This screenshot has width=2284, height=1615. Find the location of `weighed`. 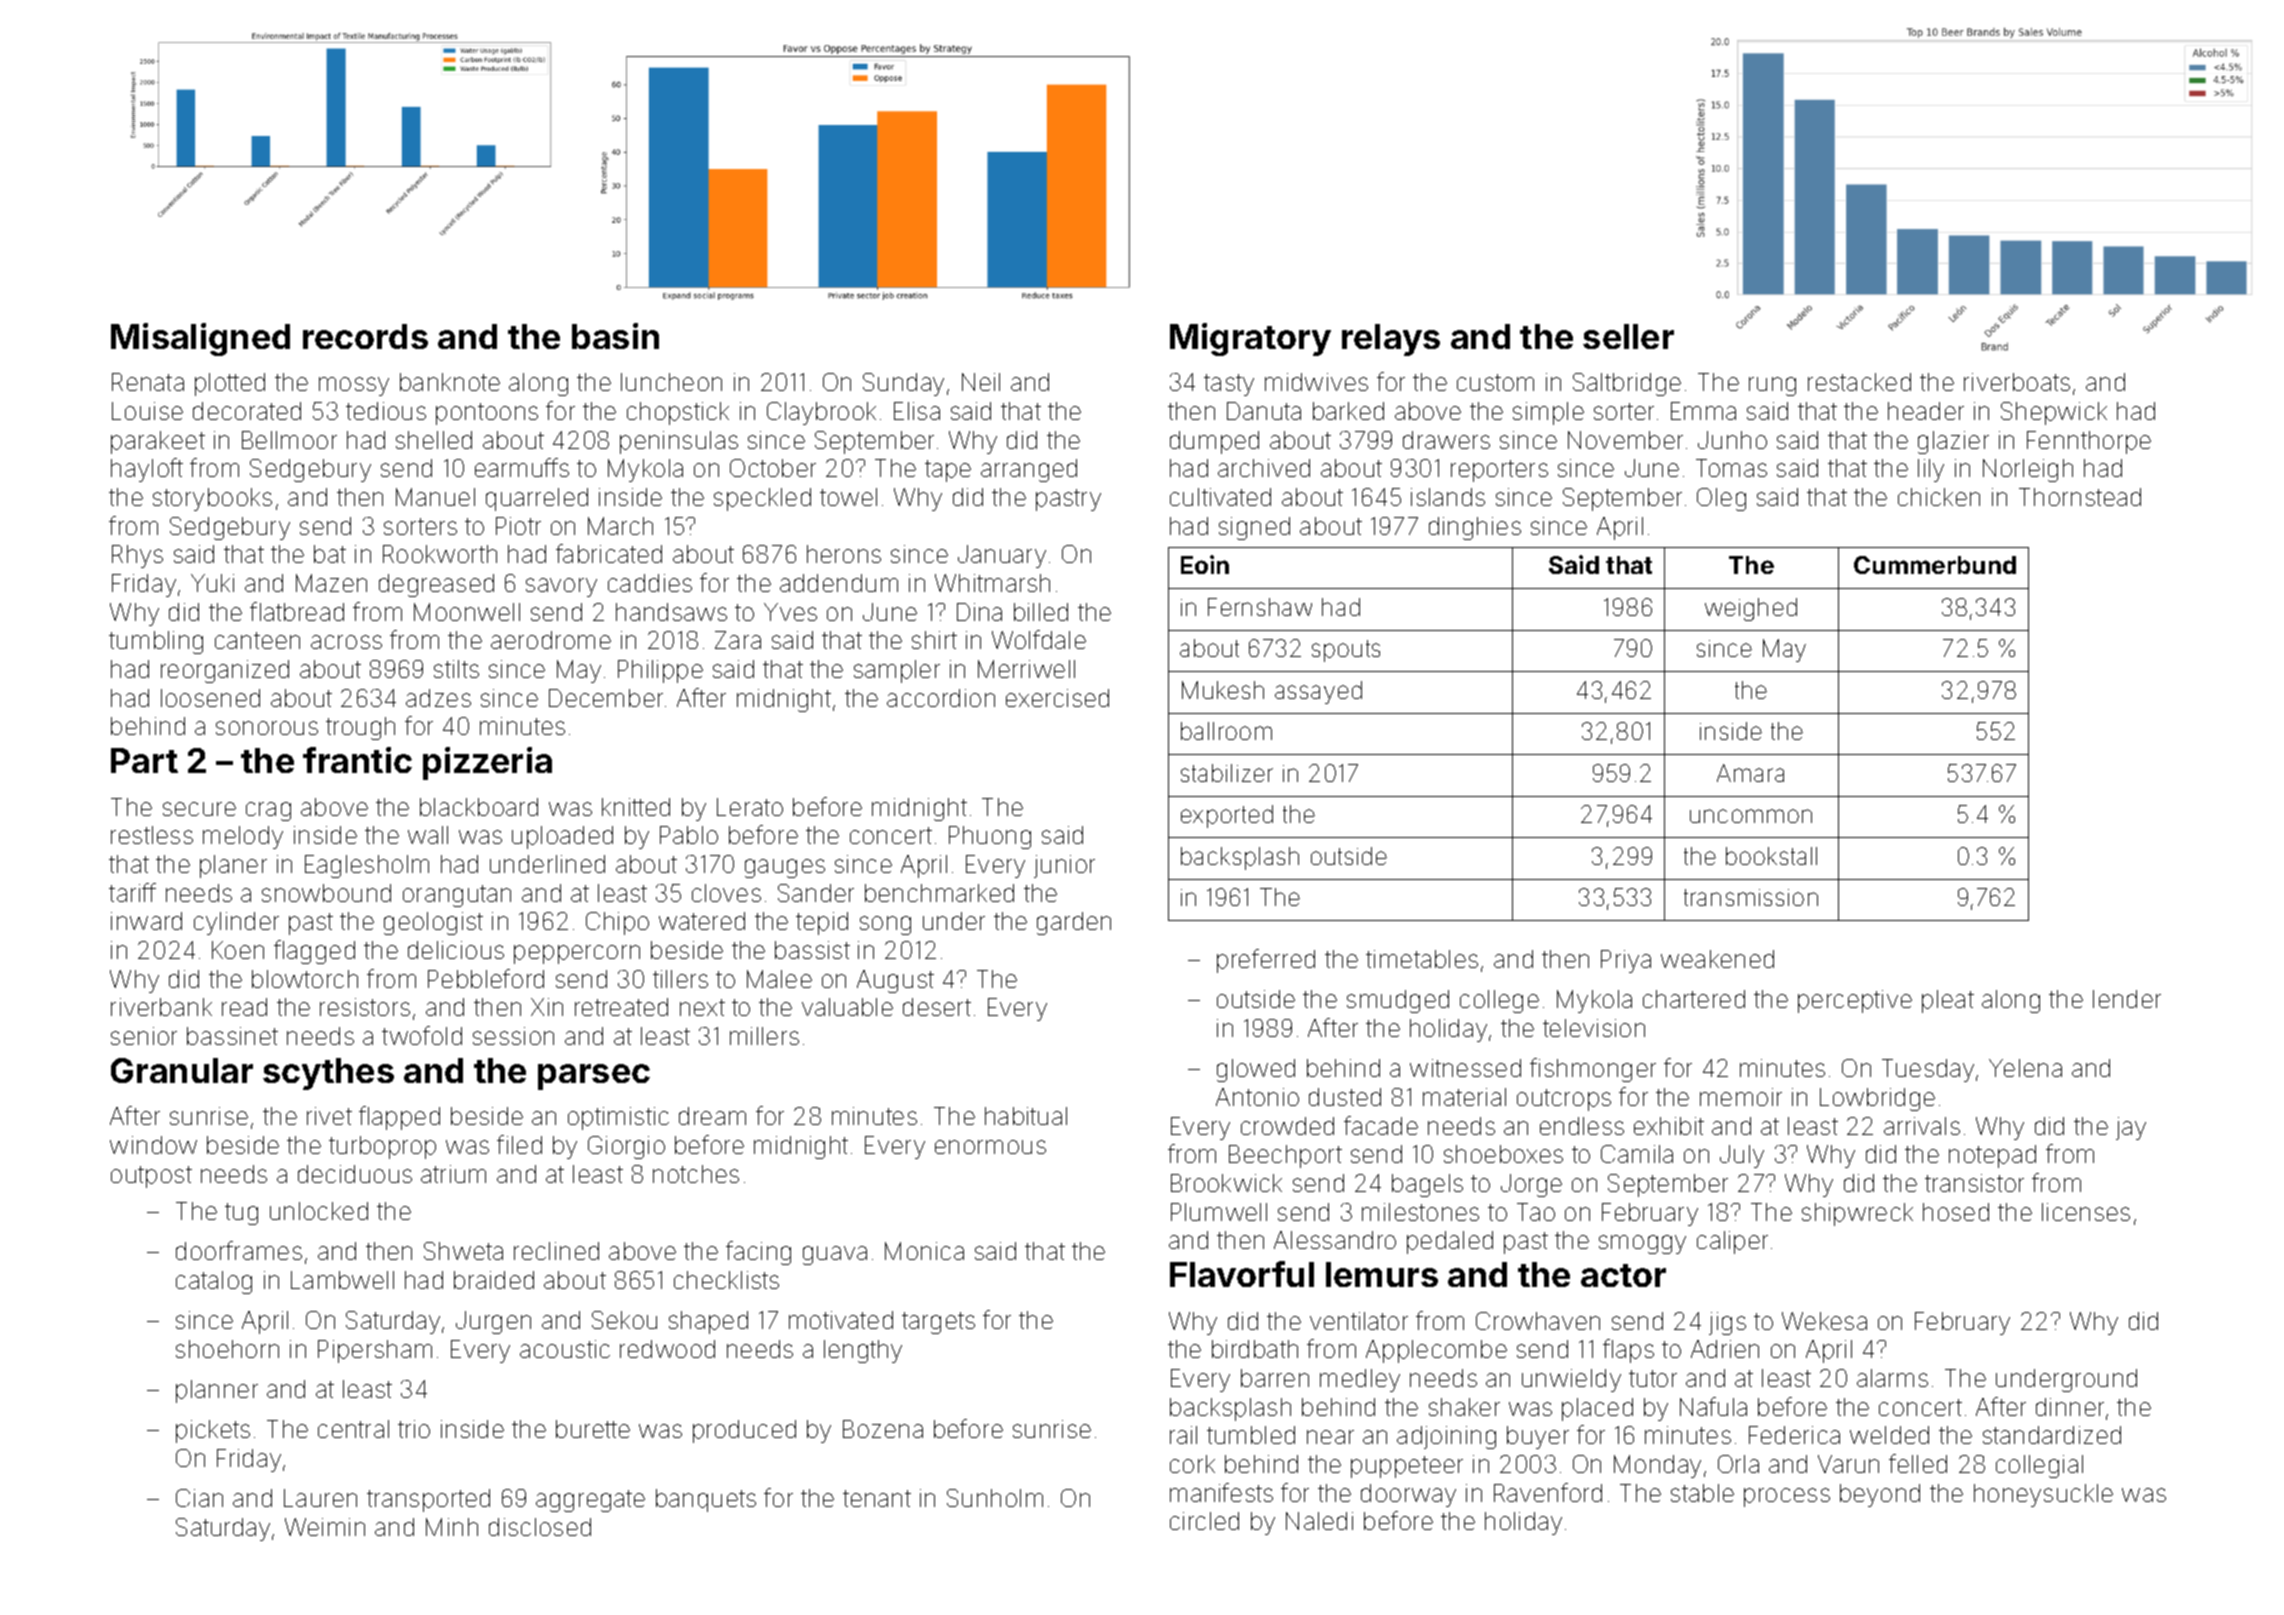

weighed is located at coordinates (1751, 609).
